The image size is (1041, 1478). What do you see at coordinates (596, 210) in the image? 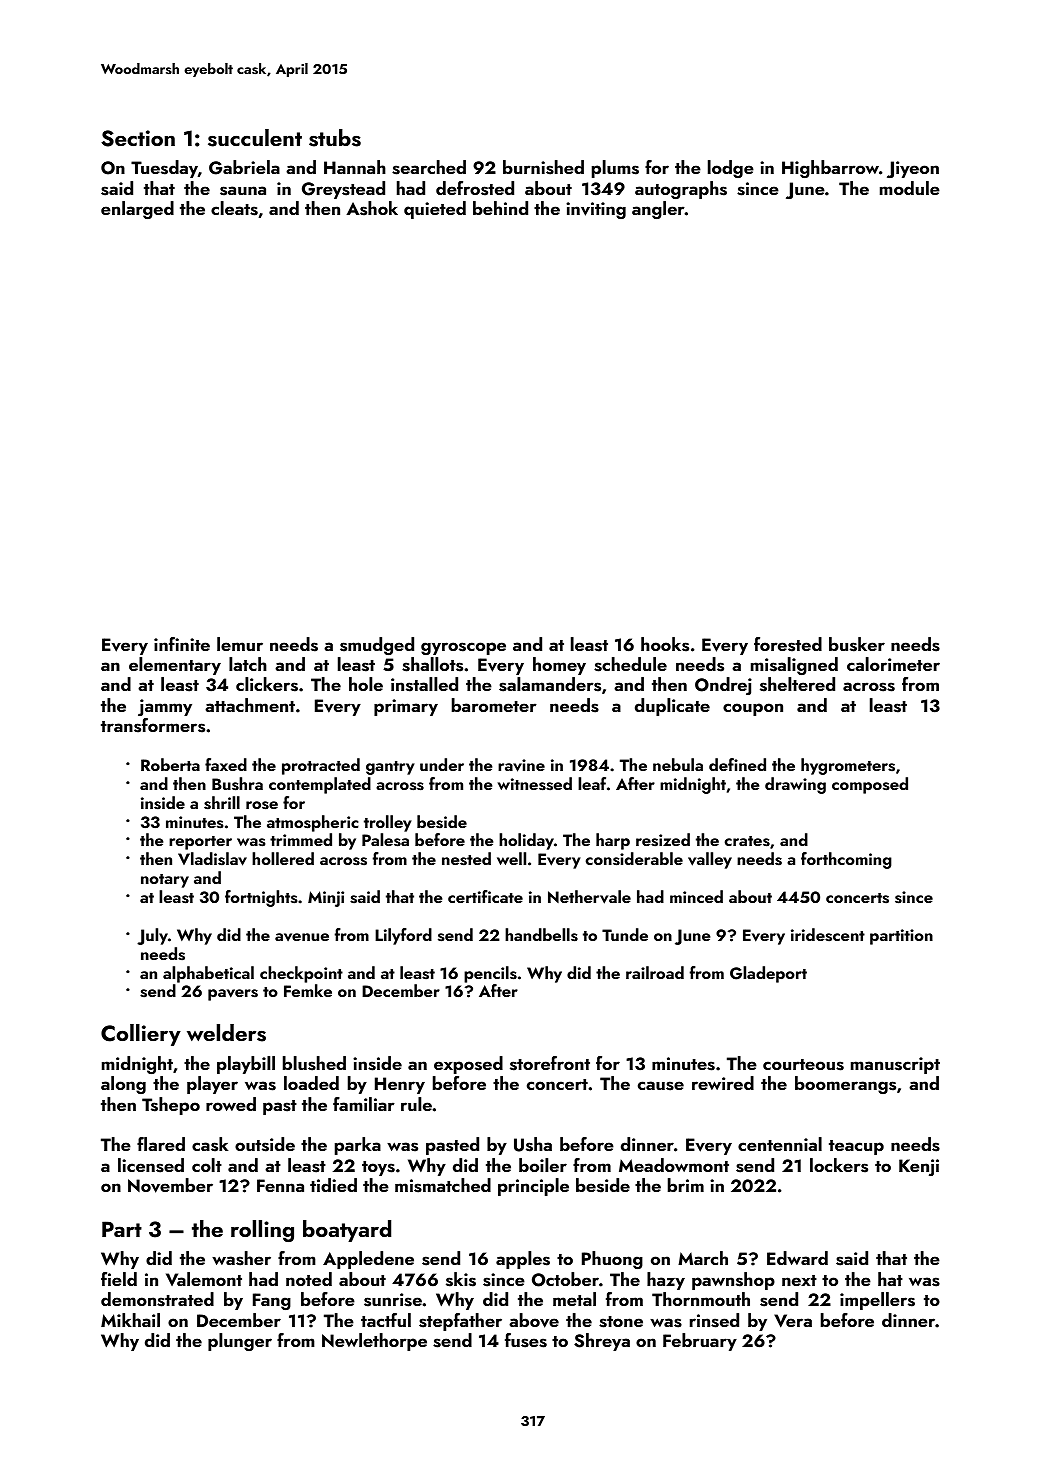
I see `inviting` at bounding box center [596, 210].
